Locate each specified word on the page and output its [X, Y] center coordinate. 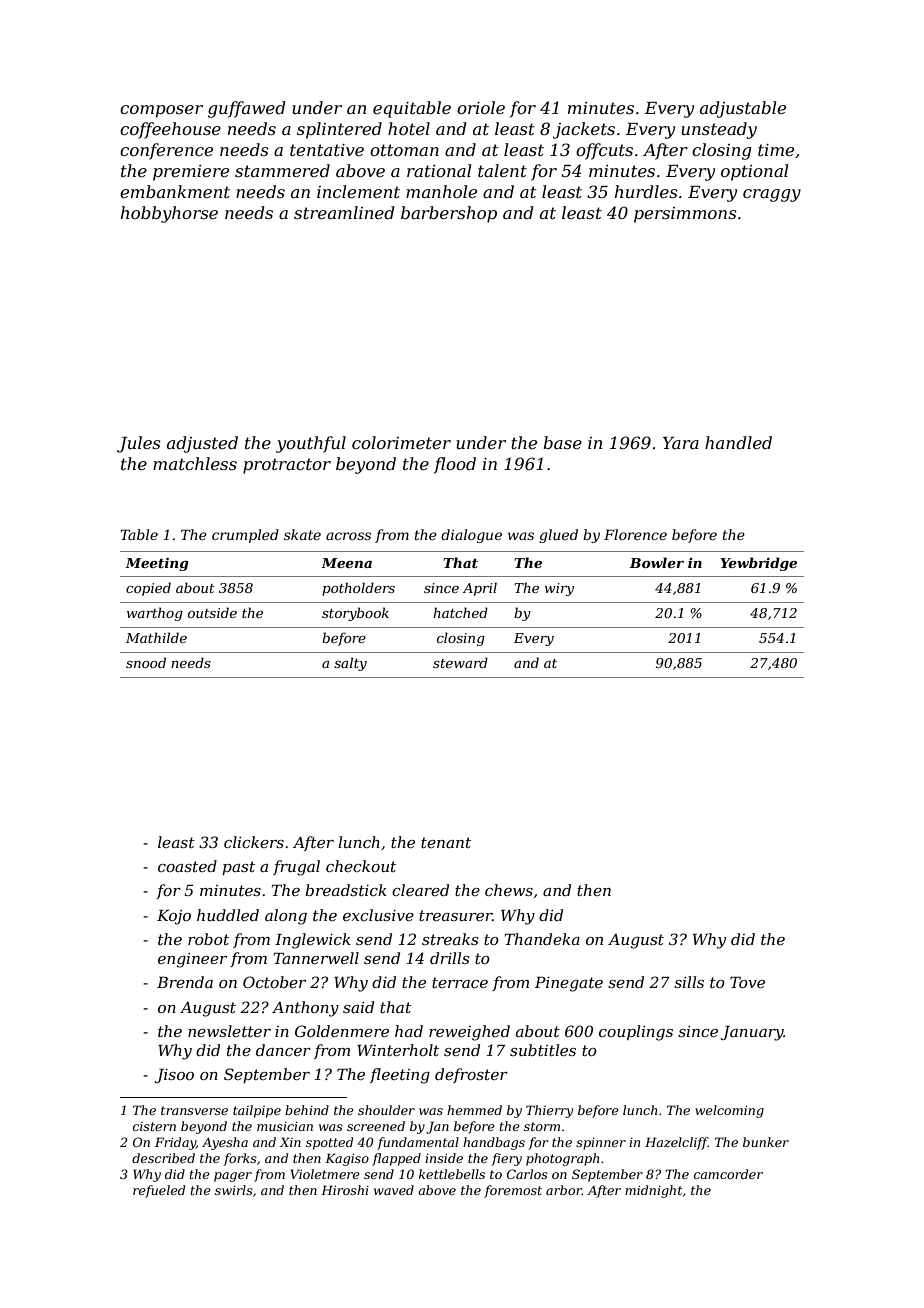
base [562, 442]
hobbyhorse [169, 214]
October [274, 982]
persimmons [685, 215]
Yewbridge [758, 564]
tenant [446, 842]
